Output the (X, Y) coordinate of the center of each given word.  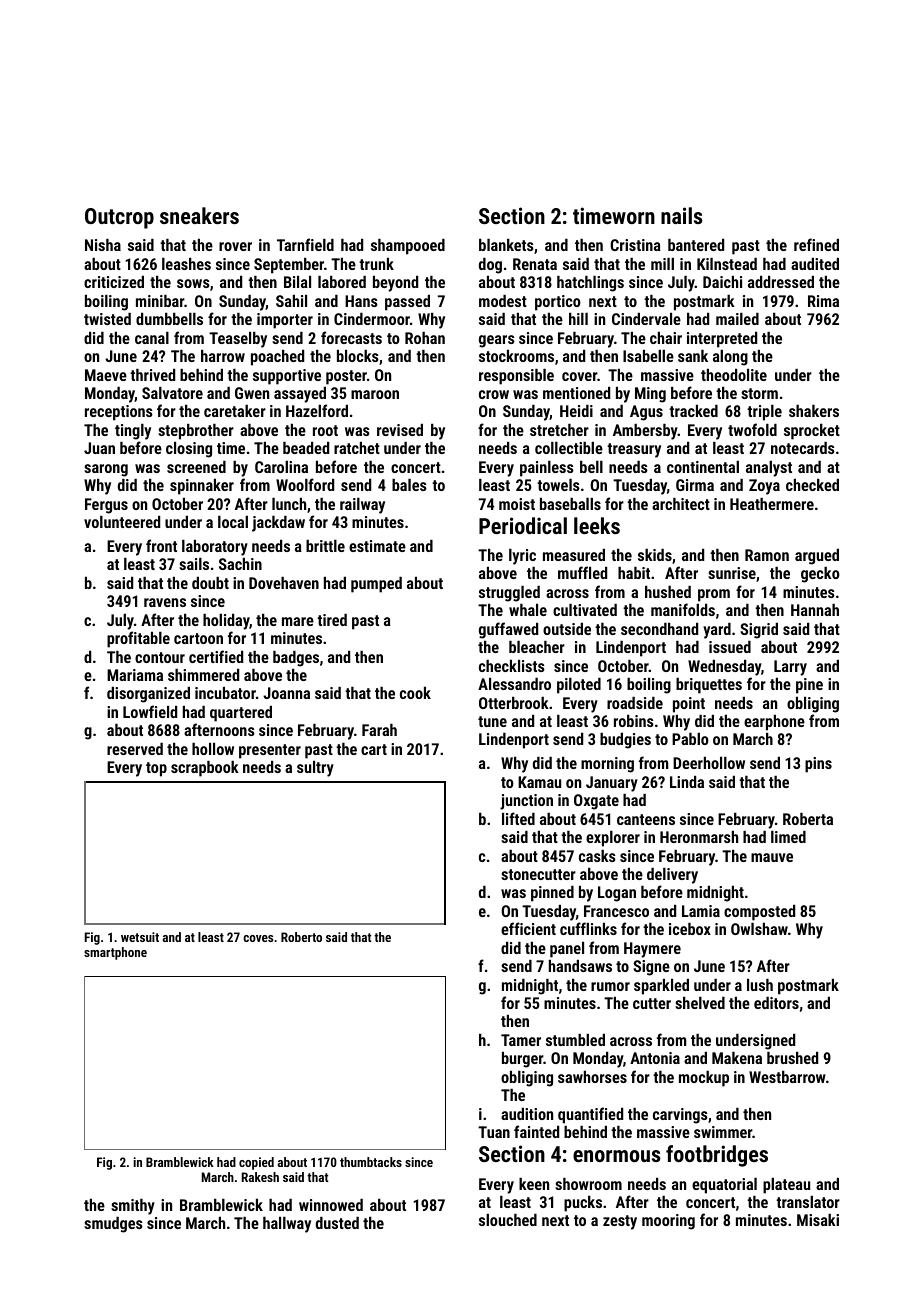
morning (607, 765)
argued (817, 557)
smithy (133, 1207)
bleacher (537, 647)
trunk (376, 263)
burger (523, 1060)
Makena (737, 1057)
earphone (774, 723)
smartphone (115, 953)
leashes (186, 264)
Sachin (240, 564)
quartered (241, 714)
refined (816, 244)
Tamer (521, 1040)
